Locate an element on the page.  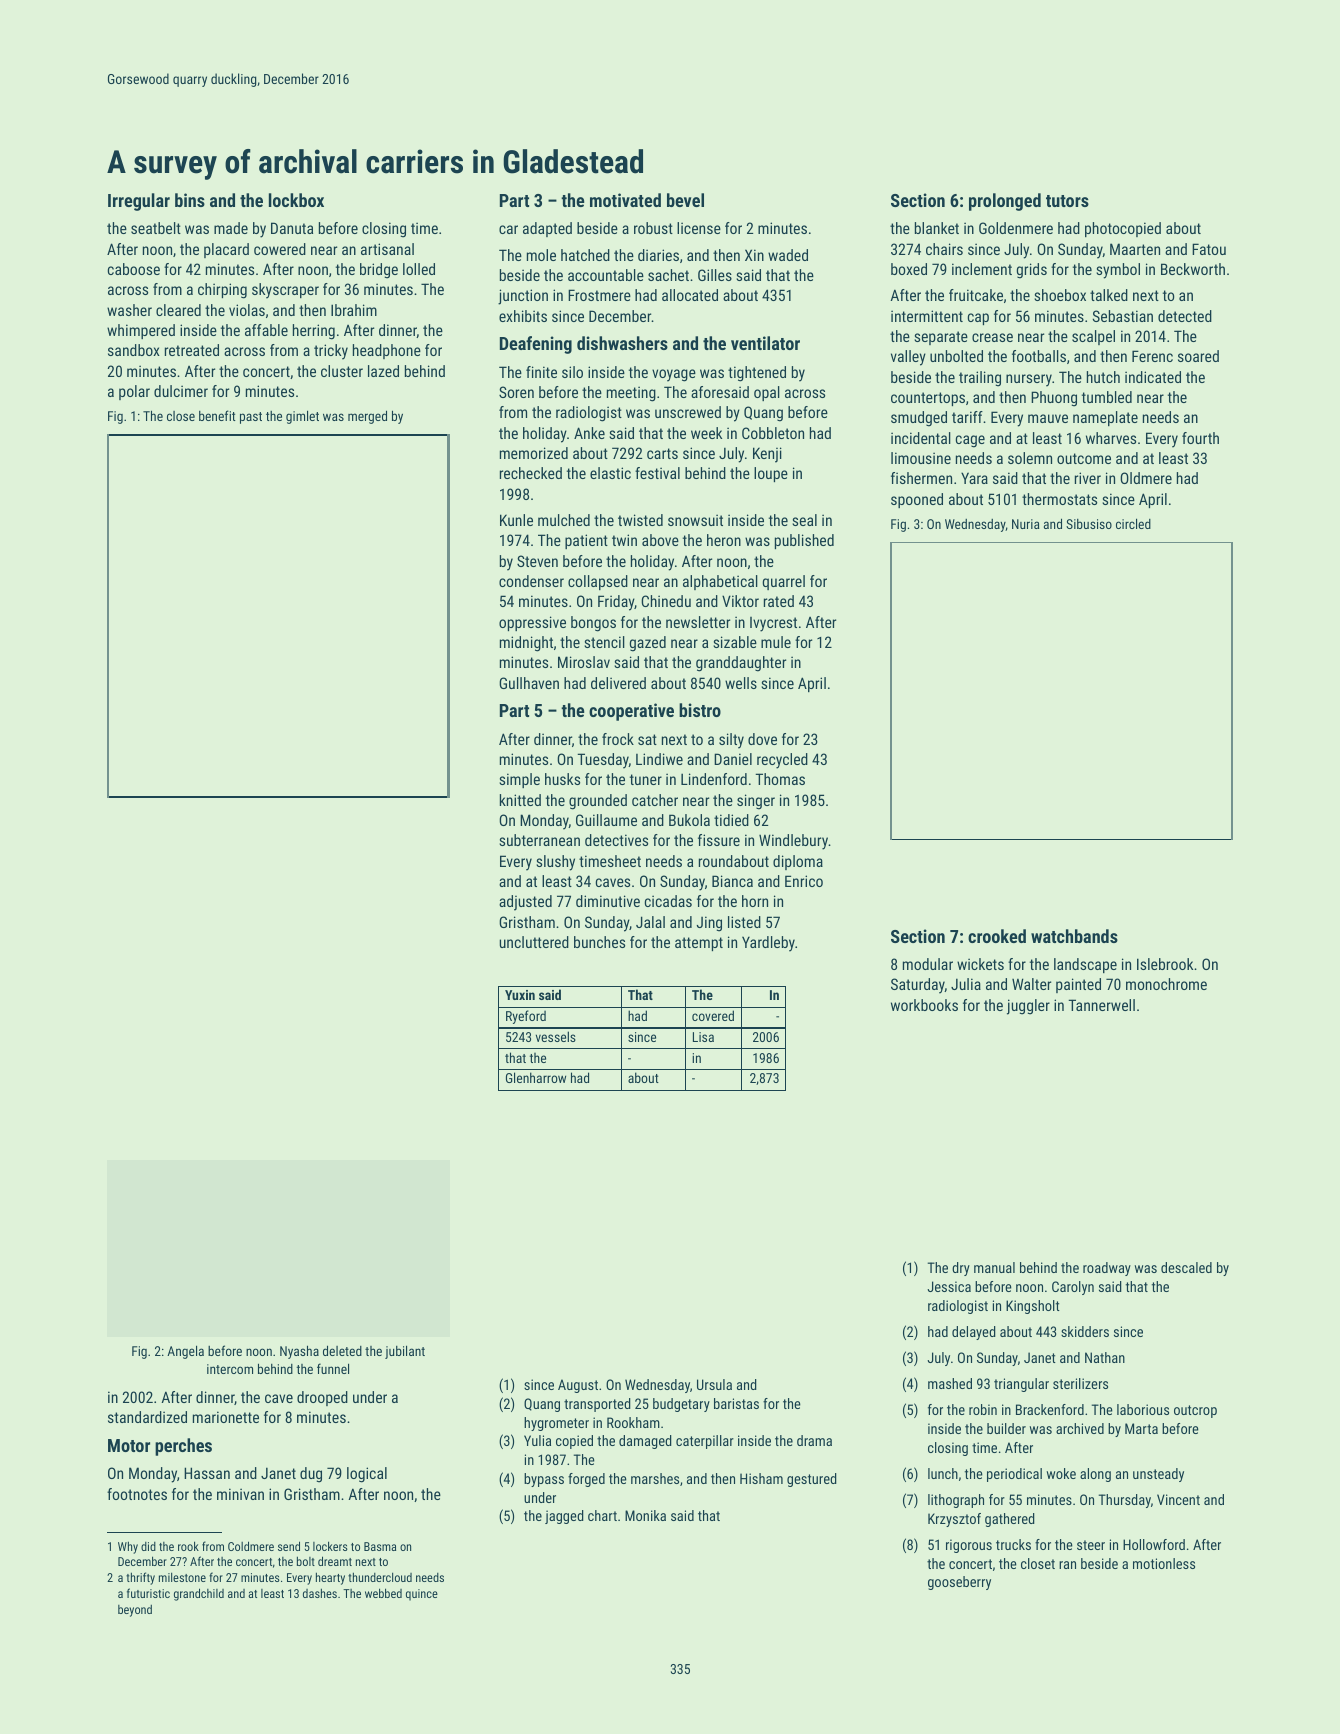
Monika is located at coordinates (645, 1515).
